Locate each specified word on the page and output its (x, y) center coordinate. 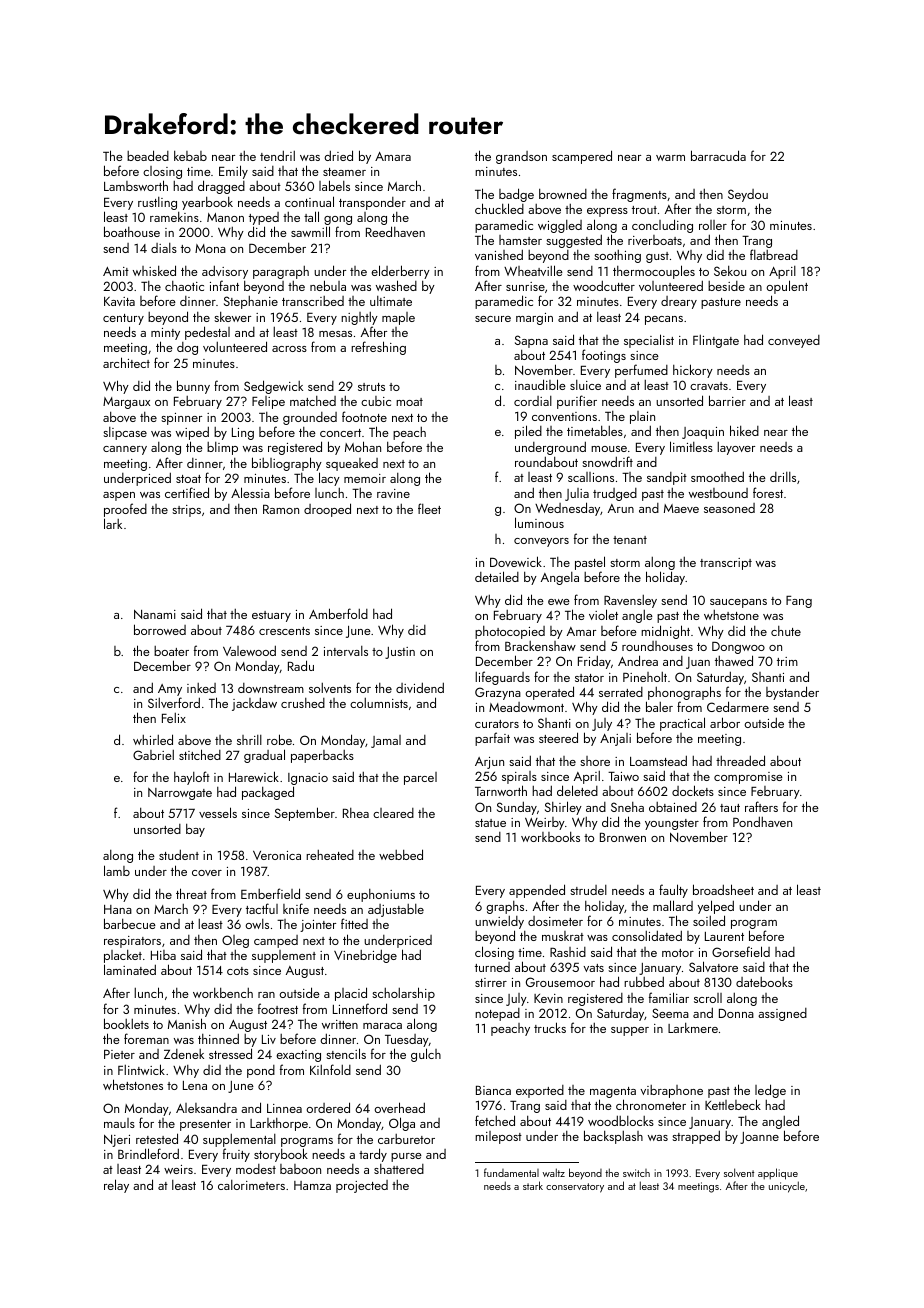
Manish (187, 1023)
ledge (770, 1092)
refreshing (378, 348)
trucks (550, 1027)
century (123, 319)
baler (659, 706)
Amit (116, 271)
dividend (420, 687)
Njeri (117, 1141)
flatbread (774, 254)
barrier (727, 400)
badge (516, 196)
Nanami (155, 614)
